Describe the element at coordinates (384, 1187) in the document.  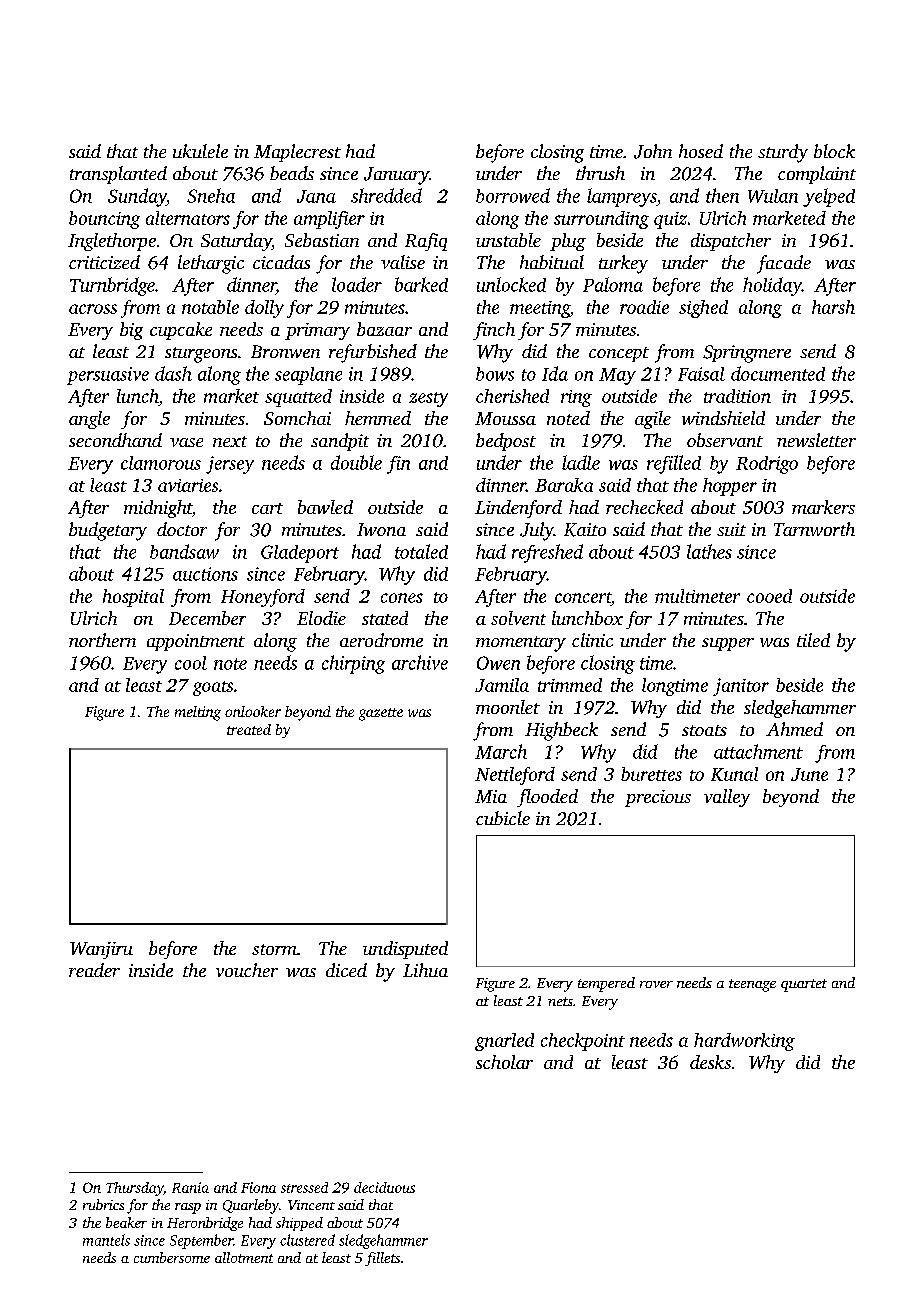
I see `deciduous` at that location.
